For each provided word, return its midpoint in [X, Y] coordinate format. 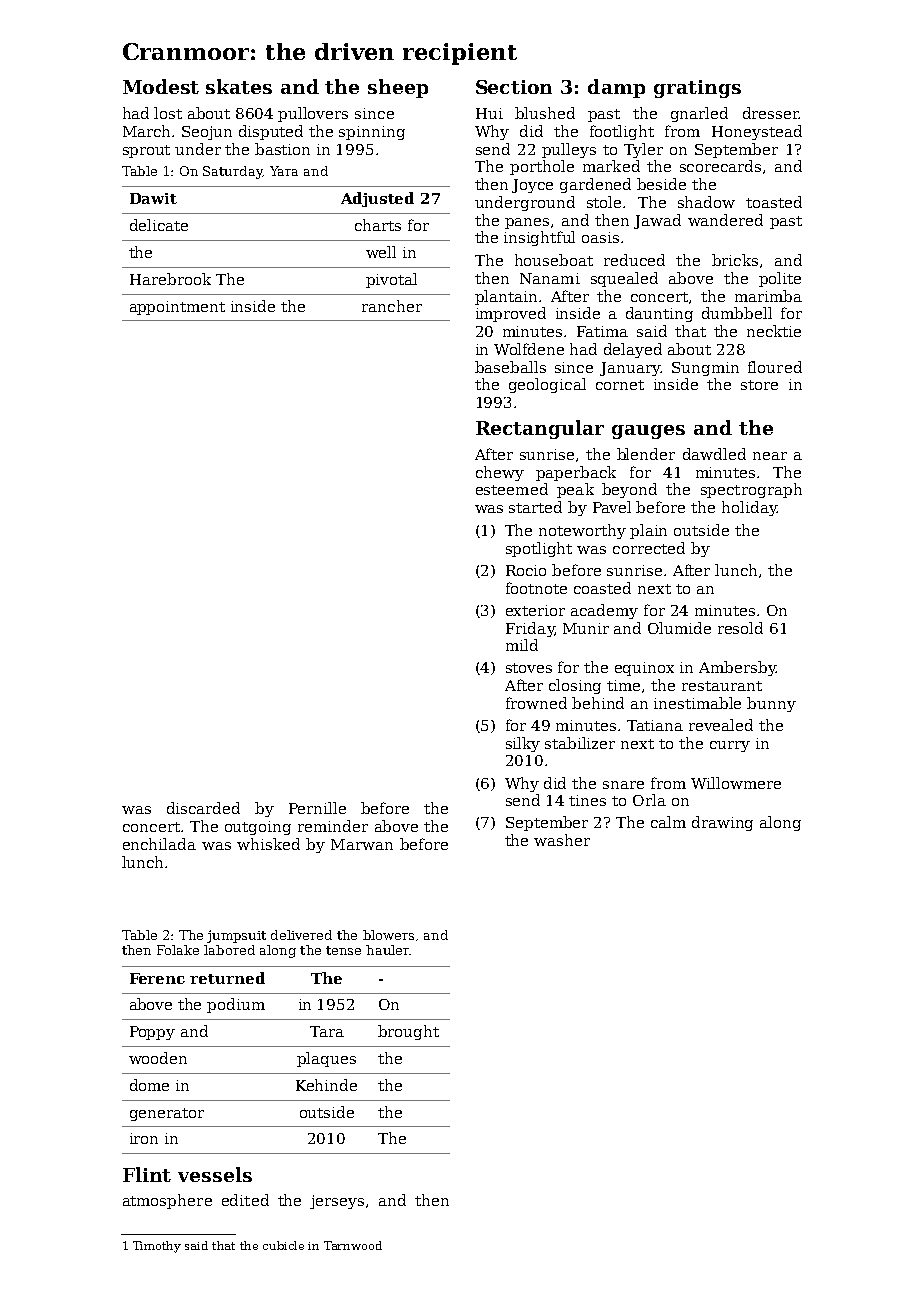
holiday [749, 508]
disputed [271, 132]
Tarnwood [353, 1245]
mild [522, 645]
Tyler [643, 150]
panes [527, 223]
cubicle [283, 1245]
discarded [203, 808]
